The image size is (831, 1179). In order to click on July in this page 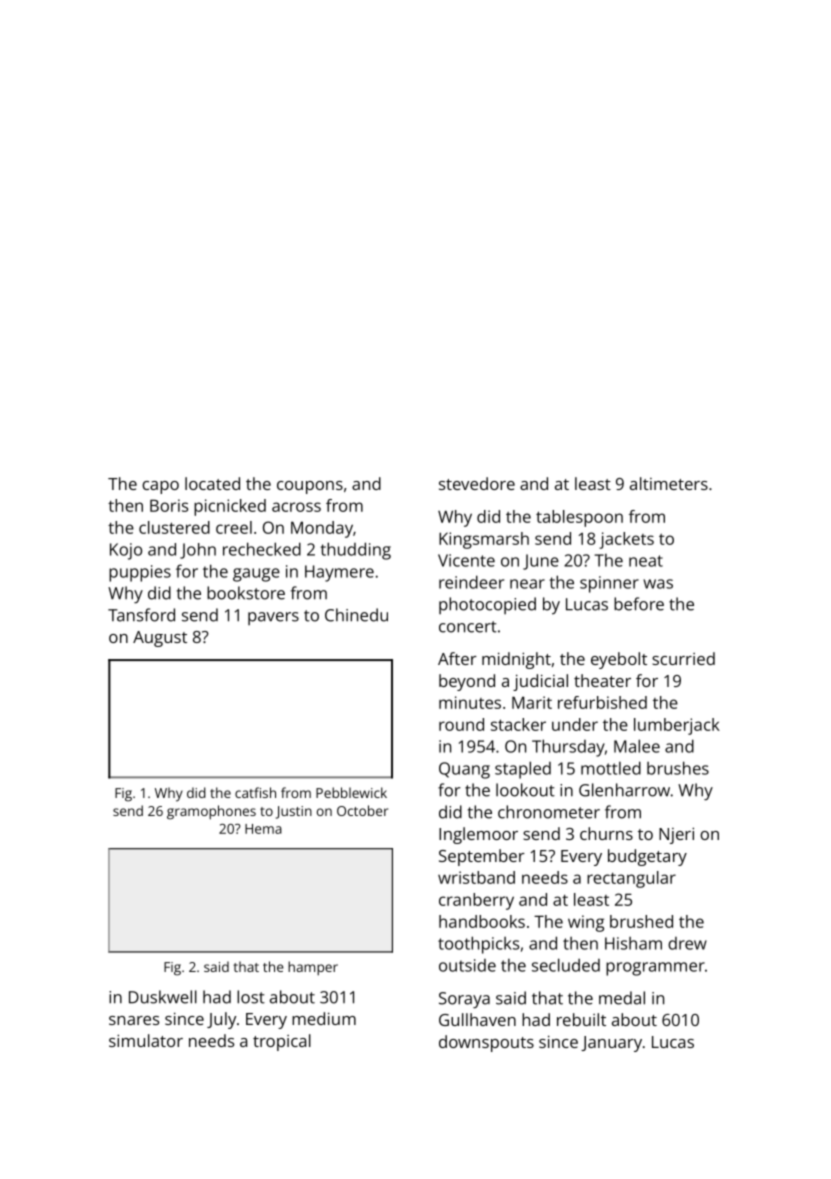, I will do `click(221, 1020)`.
